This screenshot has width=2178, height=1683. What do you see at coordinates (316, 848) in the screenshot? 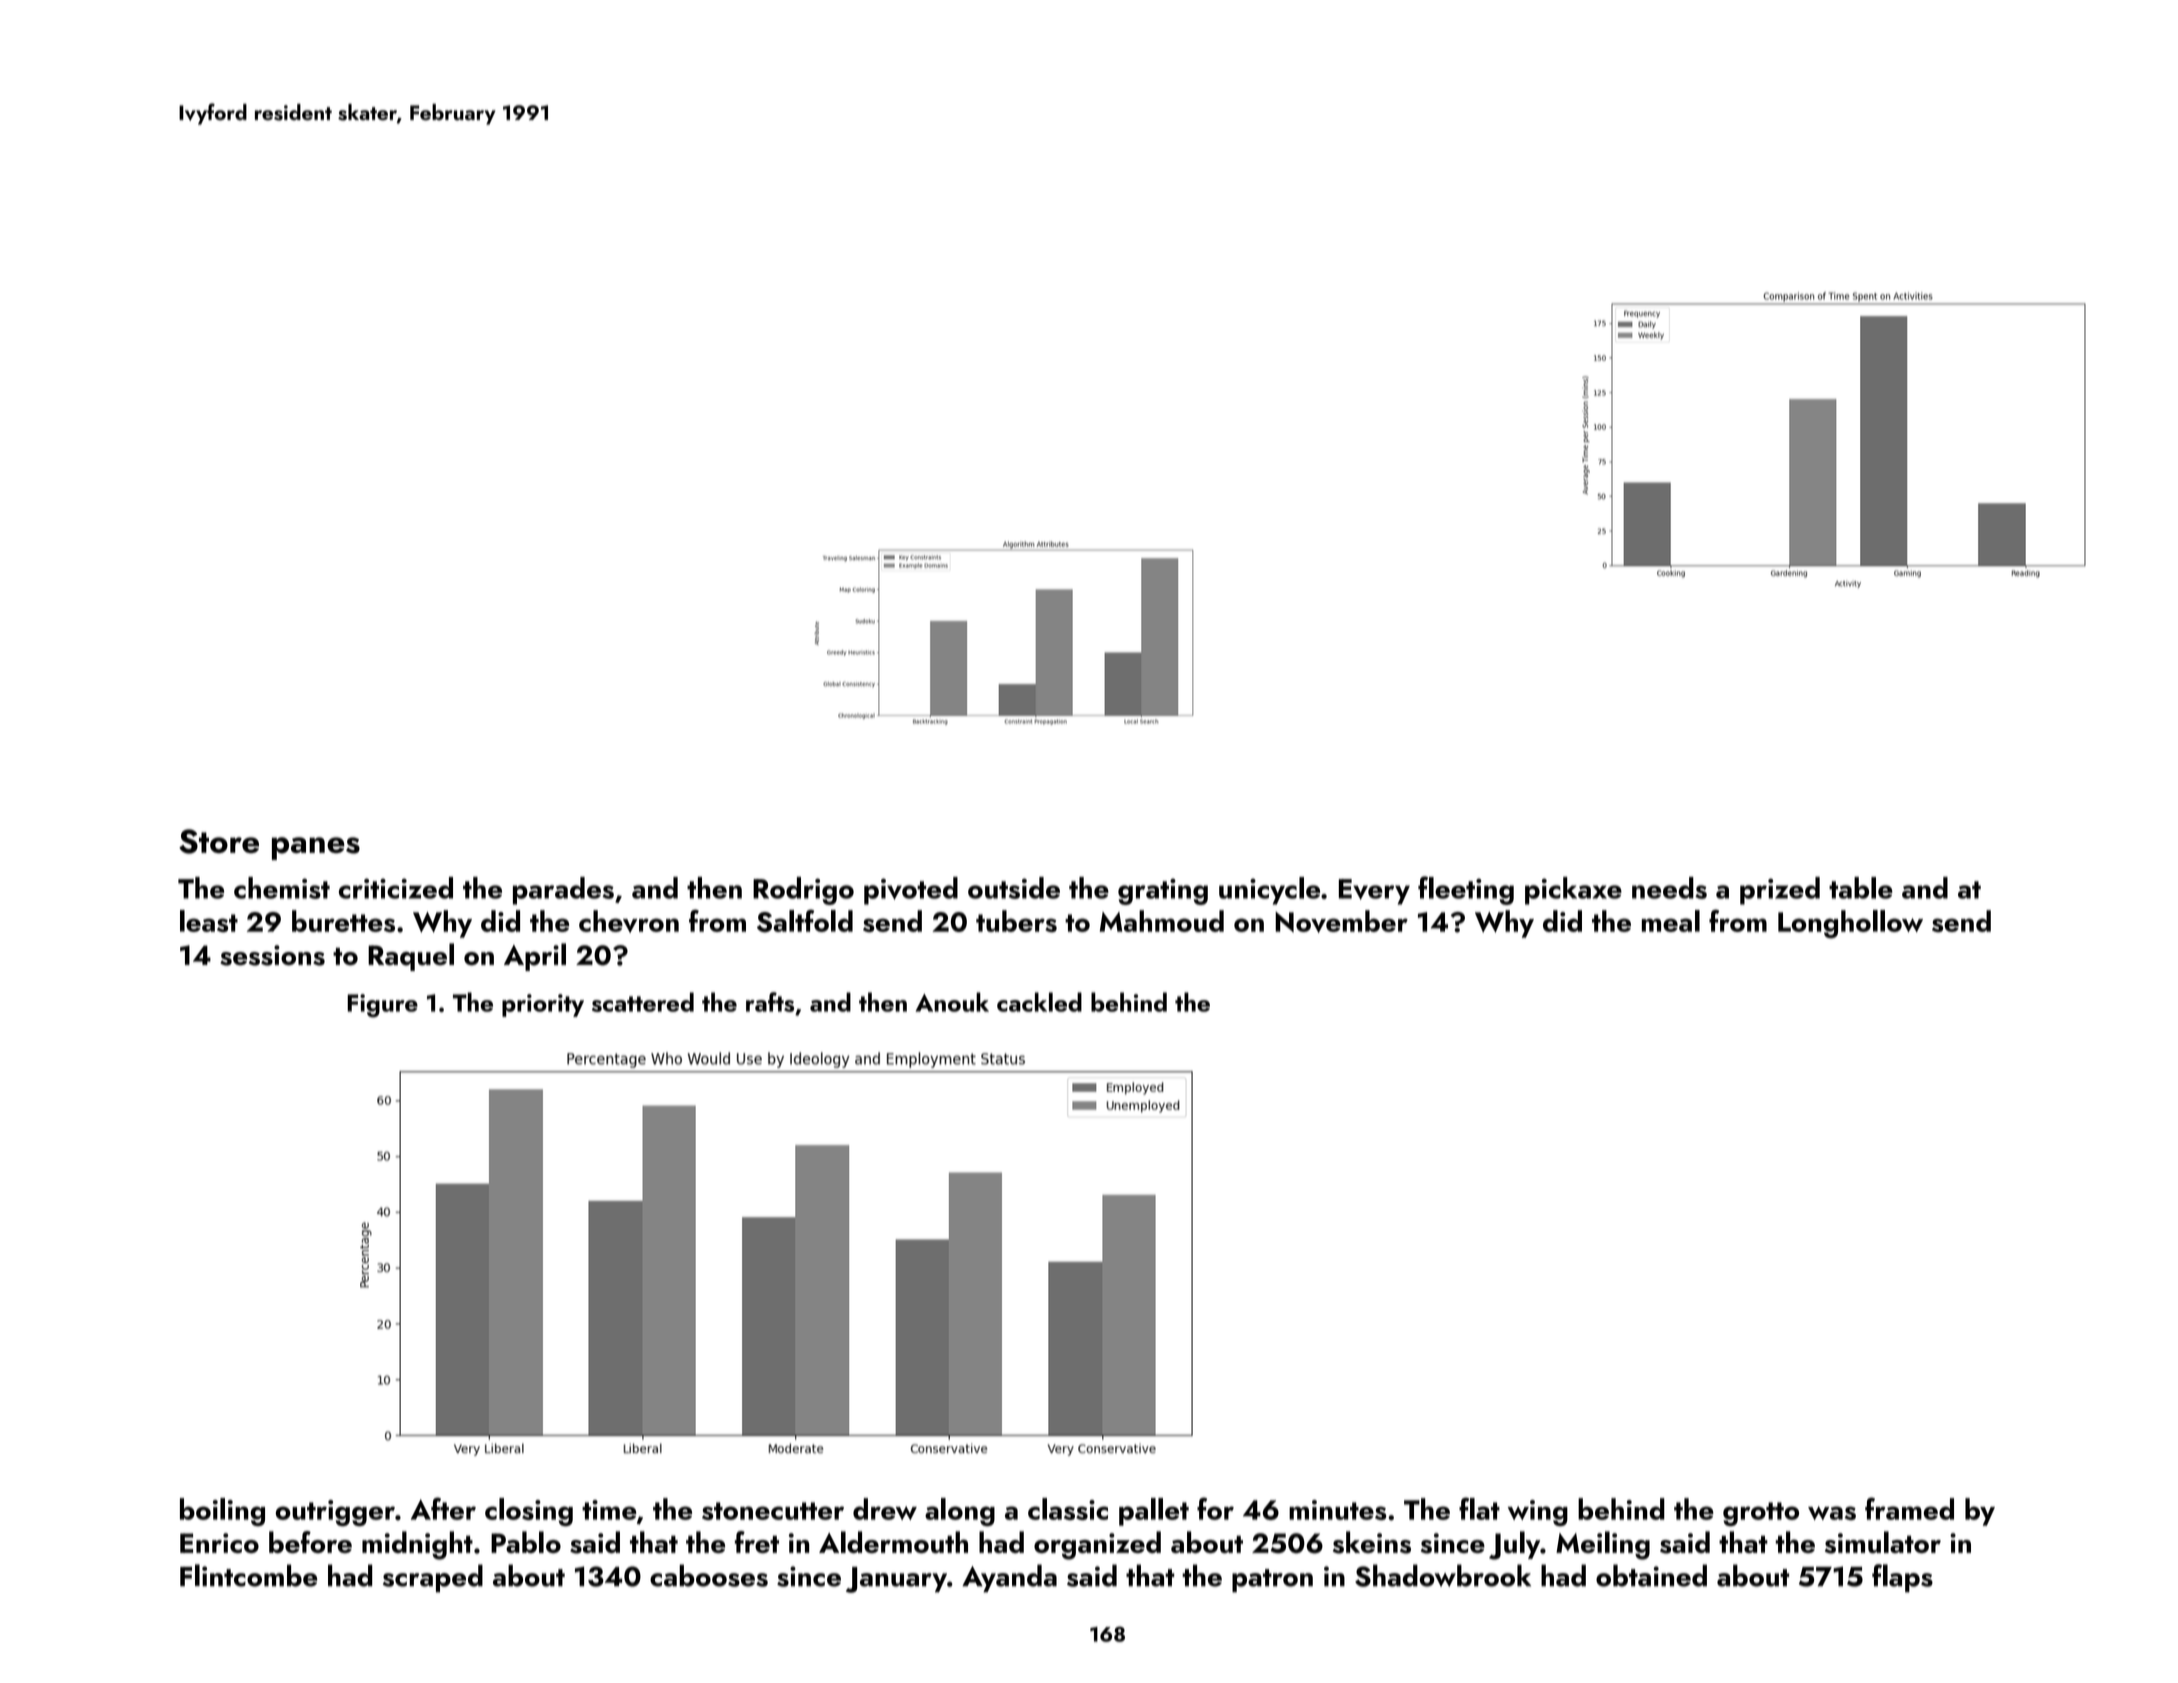
I see `panes` at bounding box center [316, 848].
